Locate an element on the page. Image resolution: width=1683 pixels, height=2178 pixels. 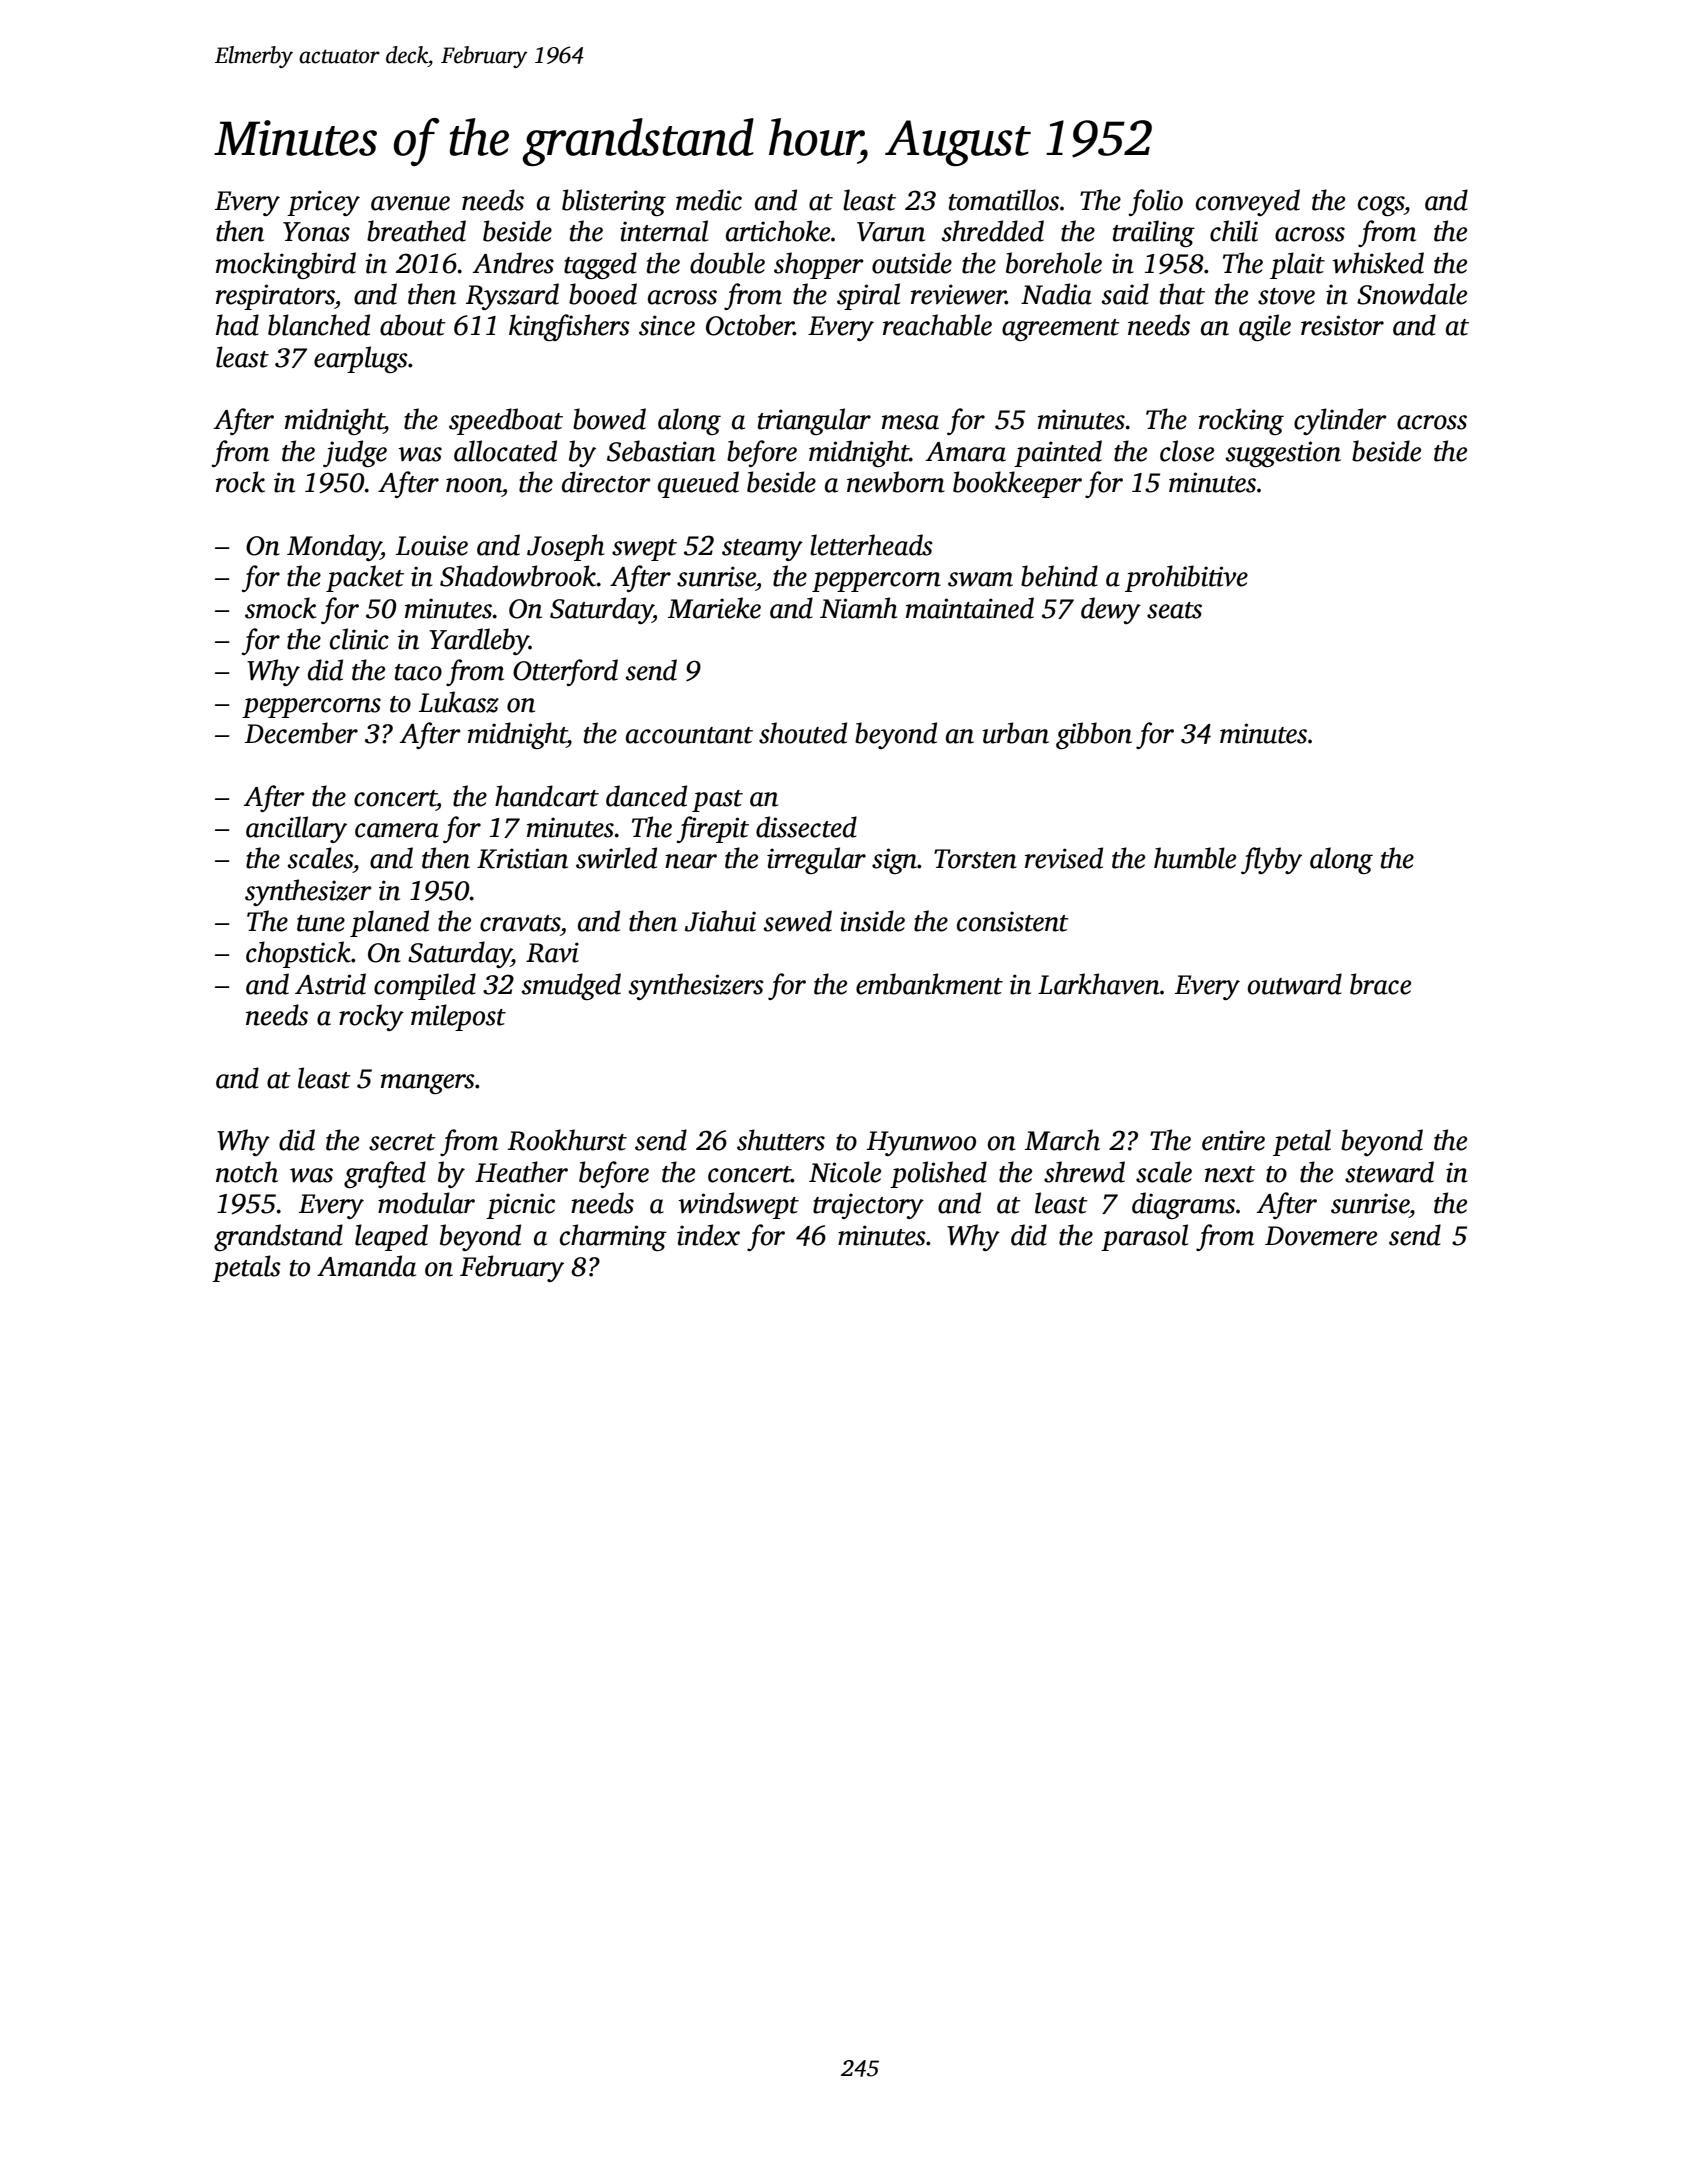
Yardleby is located at coordinates (479, 641).
